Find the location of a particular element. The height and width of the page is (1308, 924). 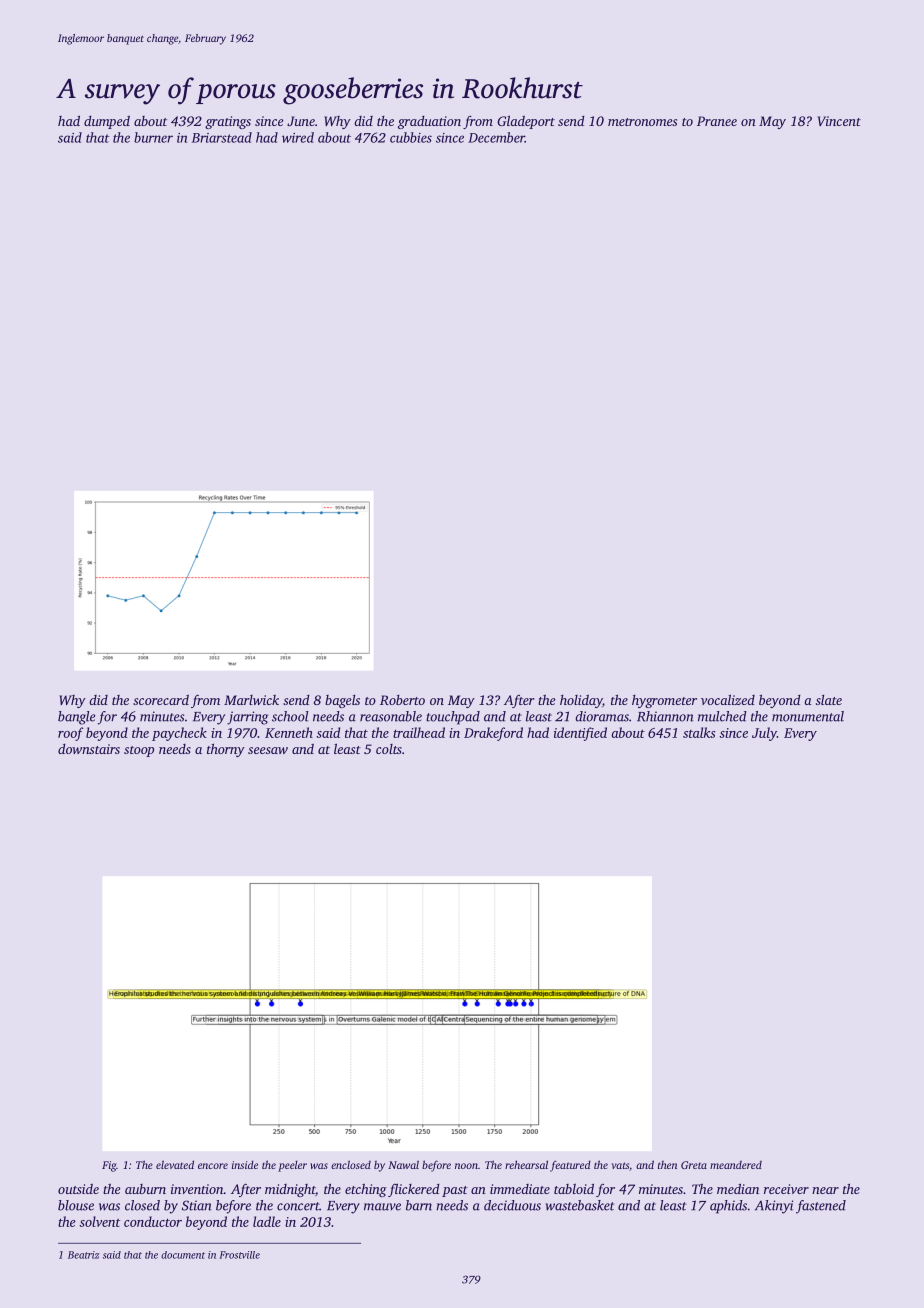

rehearsal is located at coordinates (526, 1164).
